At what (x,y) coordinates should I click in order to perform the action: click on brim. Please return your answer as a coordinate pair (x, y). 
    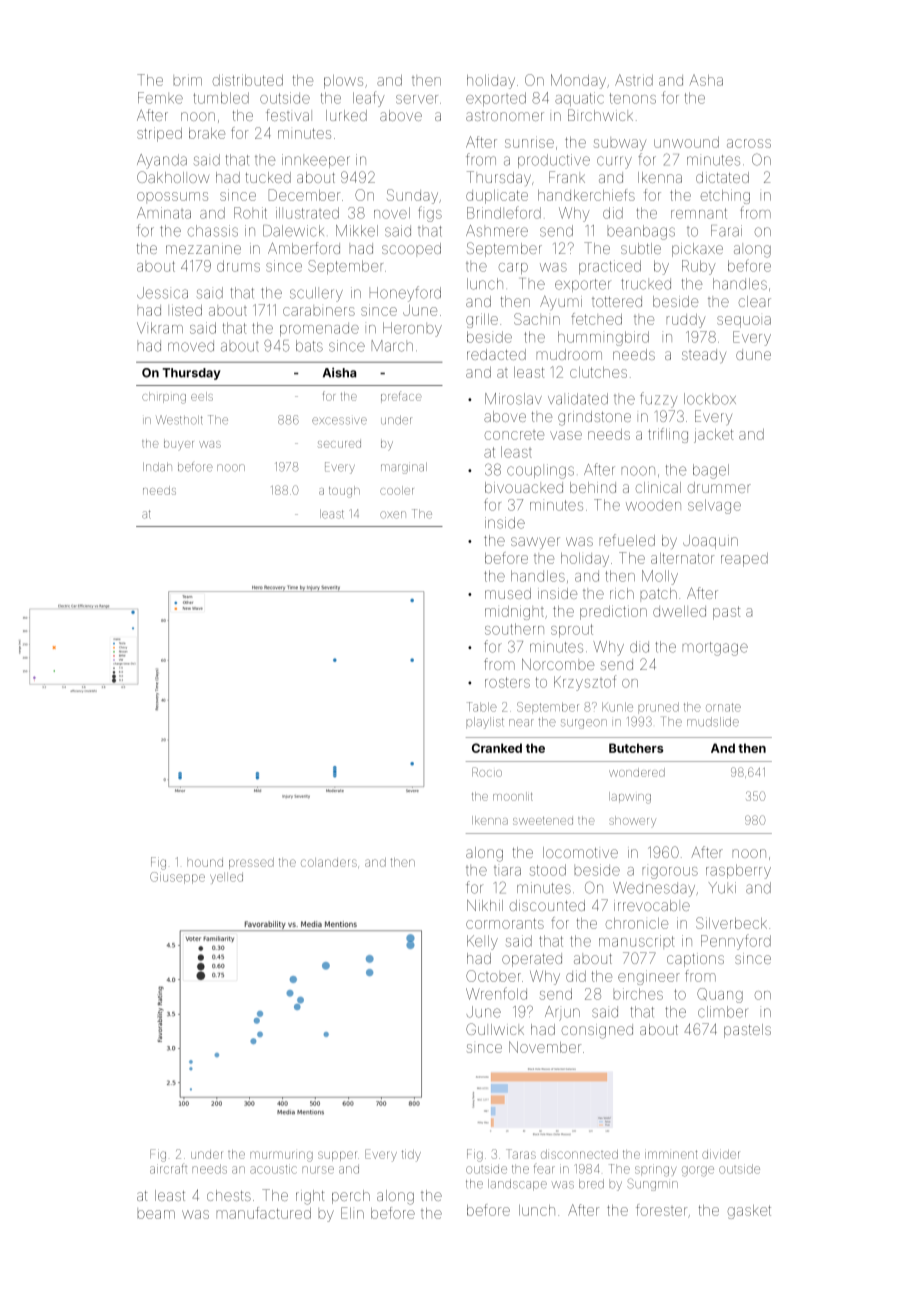
    Looking at the image, I should click on (188, 81).
